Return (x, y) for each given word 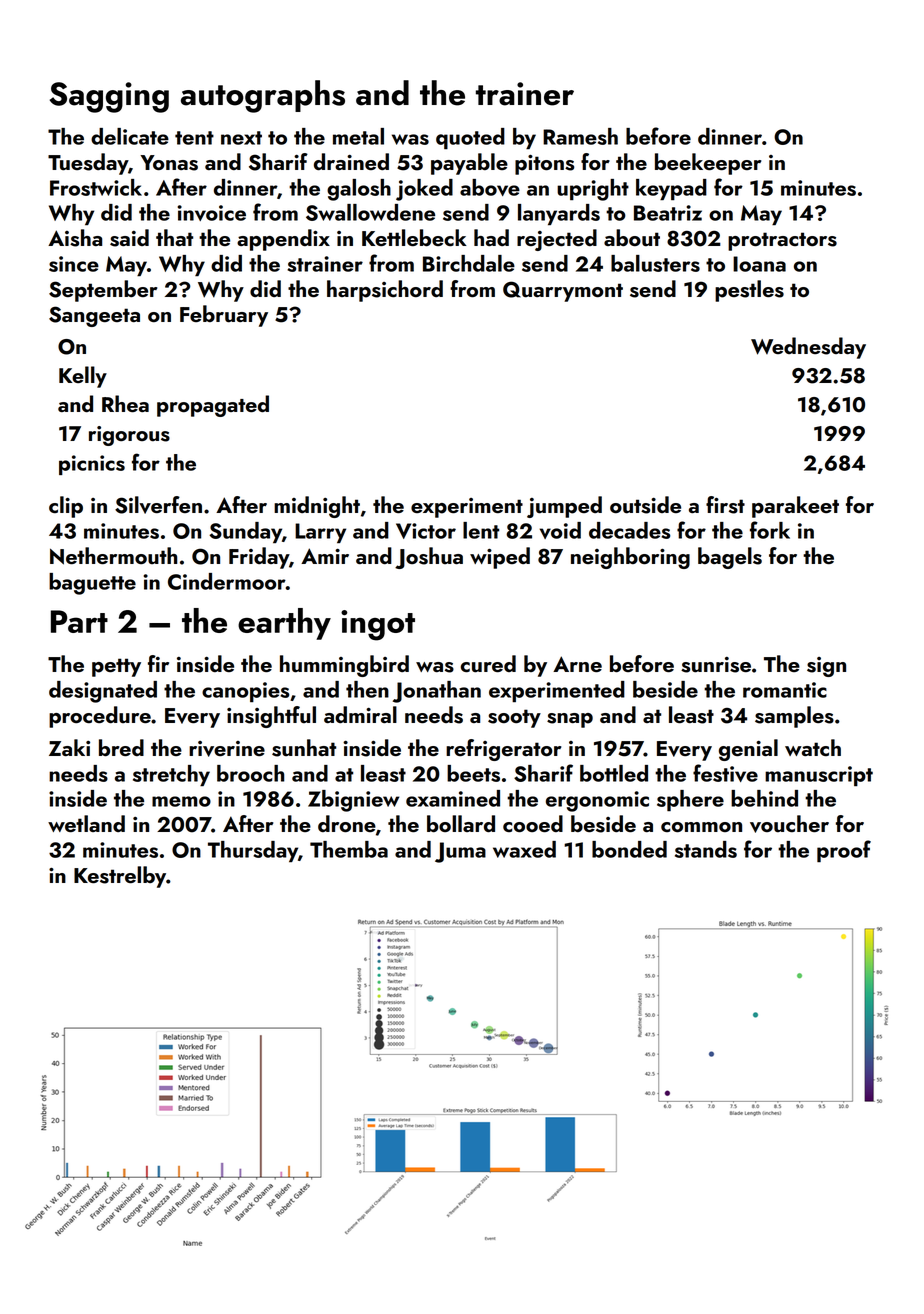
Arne (577, 664)
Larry (320, 533)
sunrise (716, 665)
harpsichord (385, 291)
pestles (749, 291)
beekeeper (708, 164)
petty (116, 667)
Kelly (83, 377)
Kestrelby (120, 877)
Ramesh (580, 136)
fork (770, 530)
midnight (317, 507)
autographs (263, 96)
